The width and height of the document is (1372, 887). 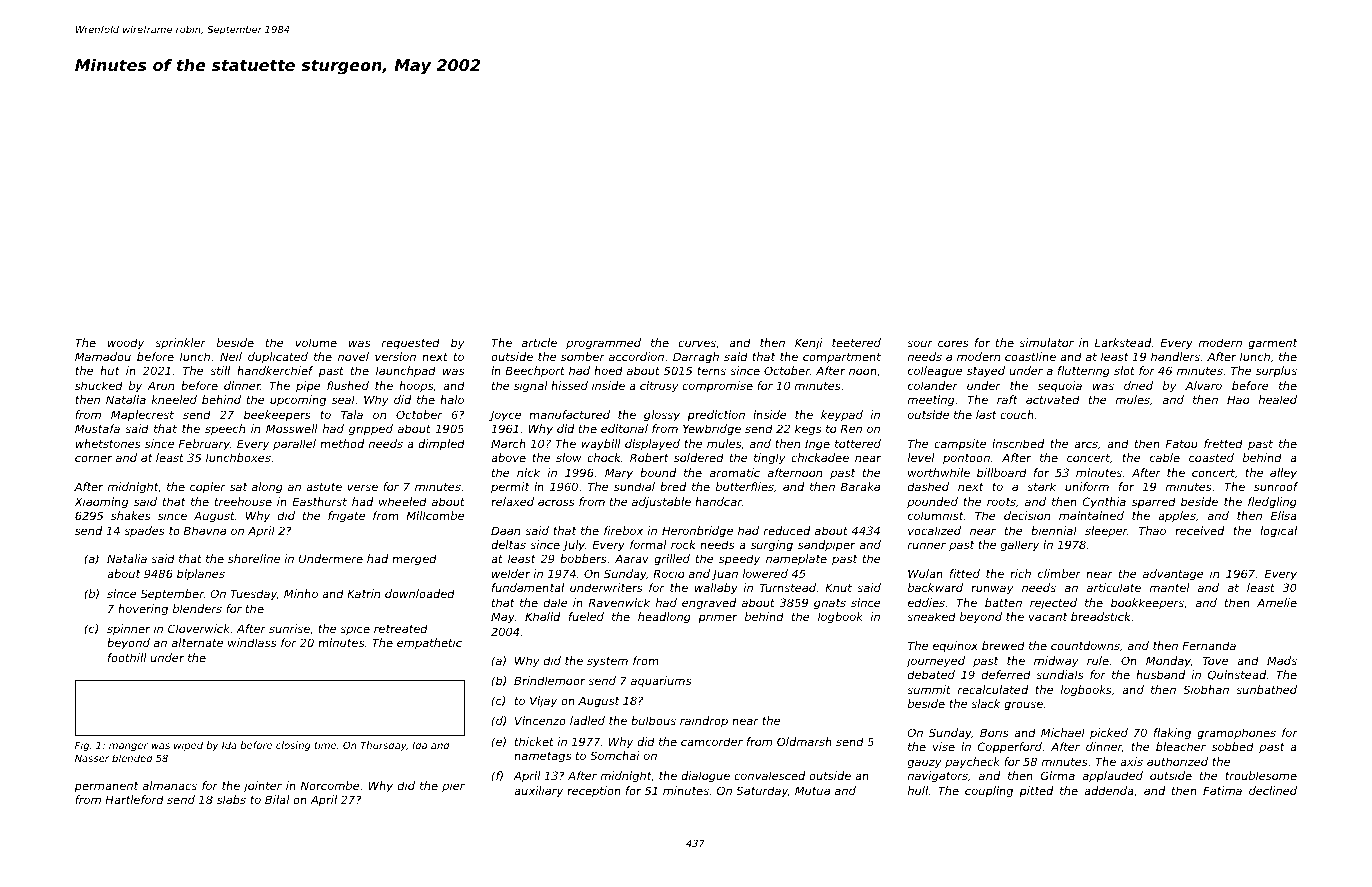 I want to click on sunrise, so click(x=289, y=628).
